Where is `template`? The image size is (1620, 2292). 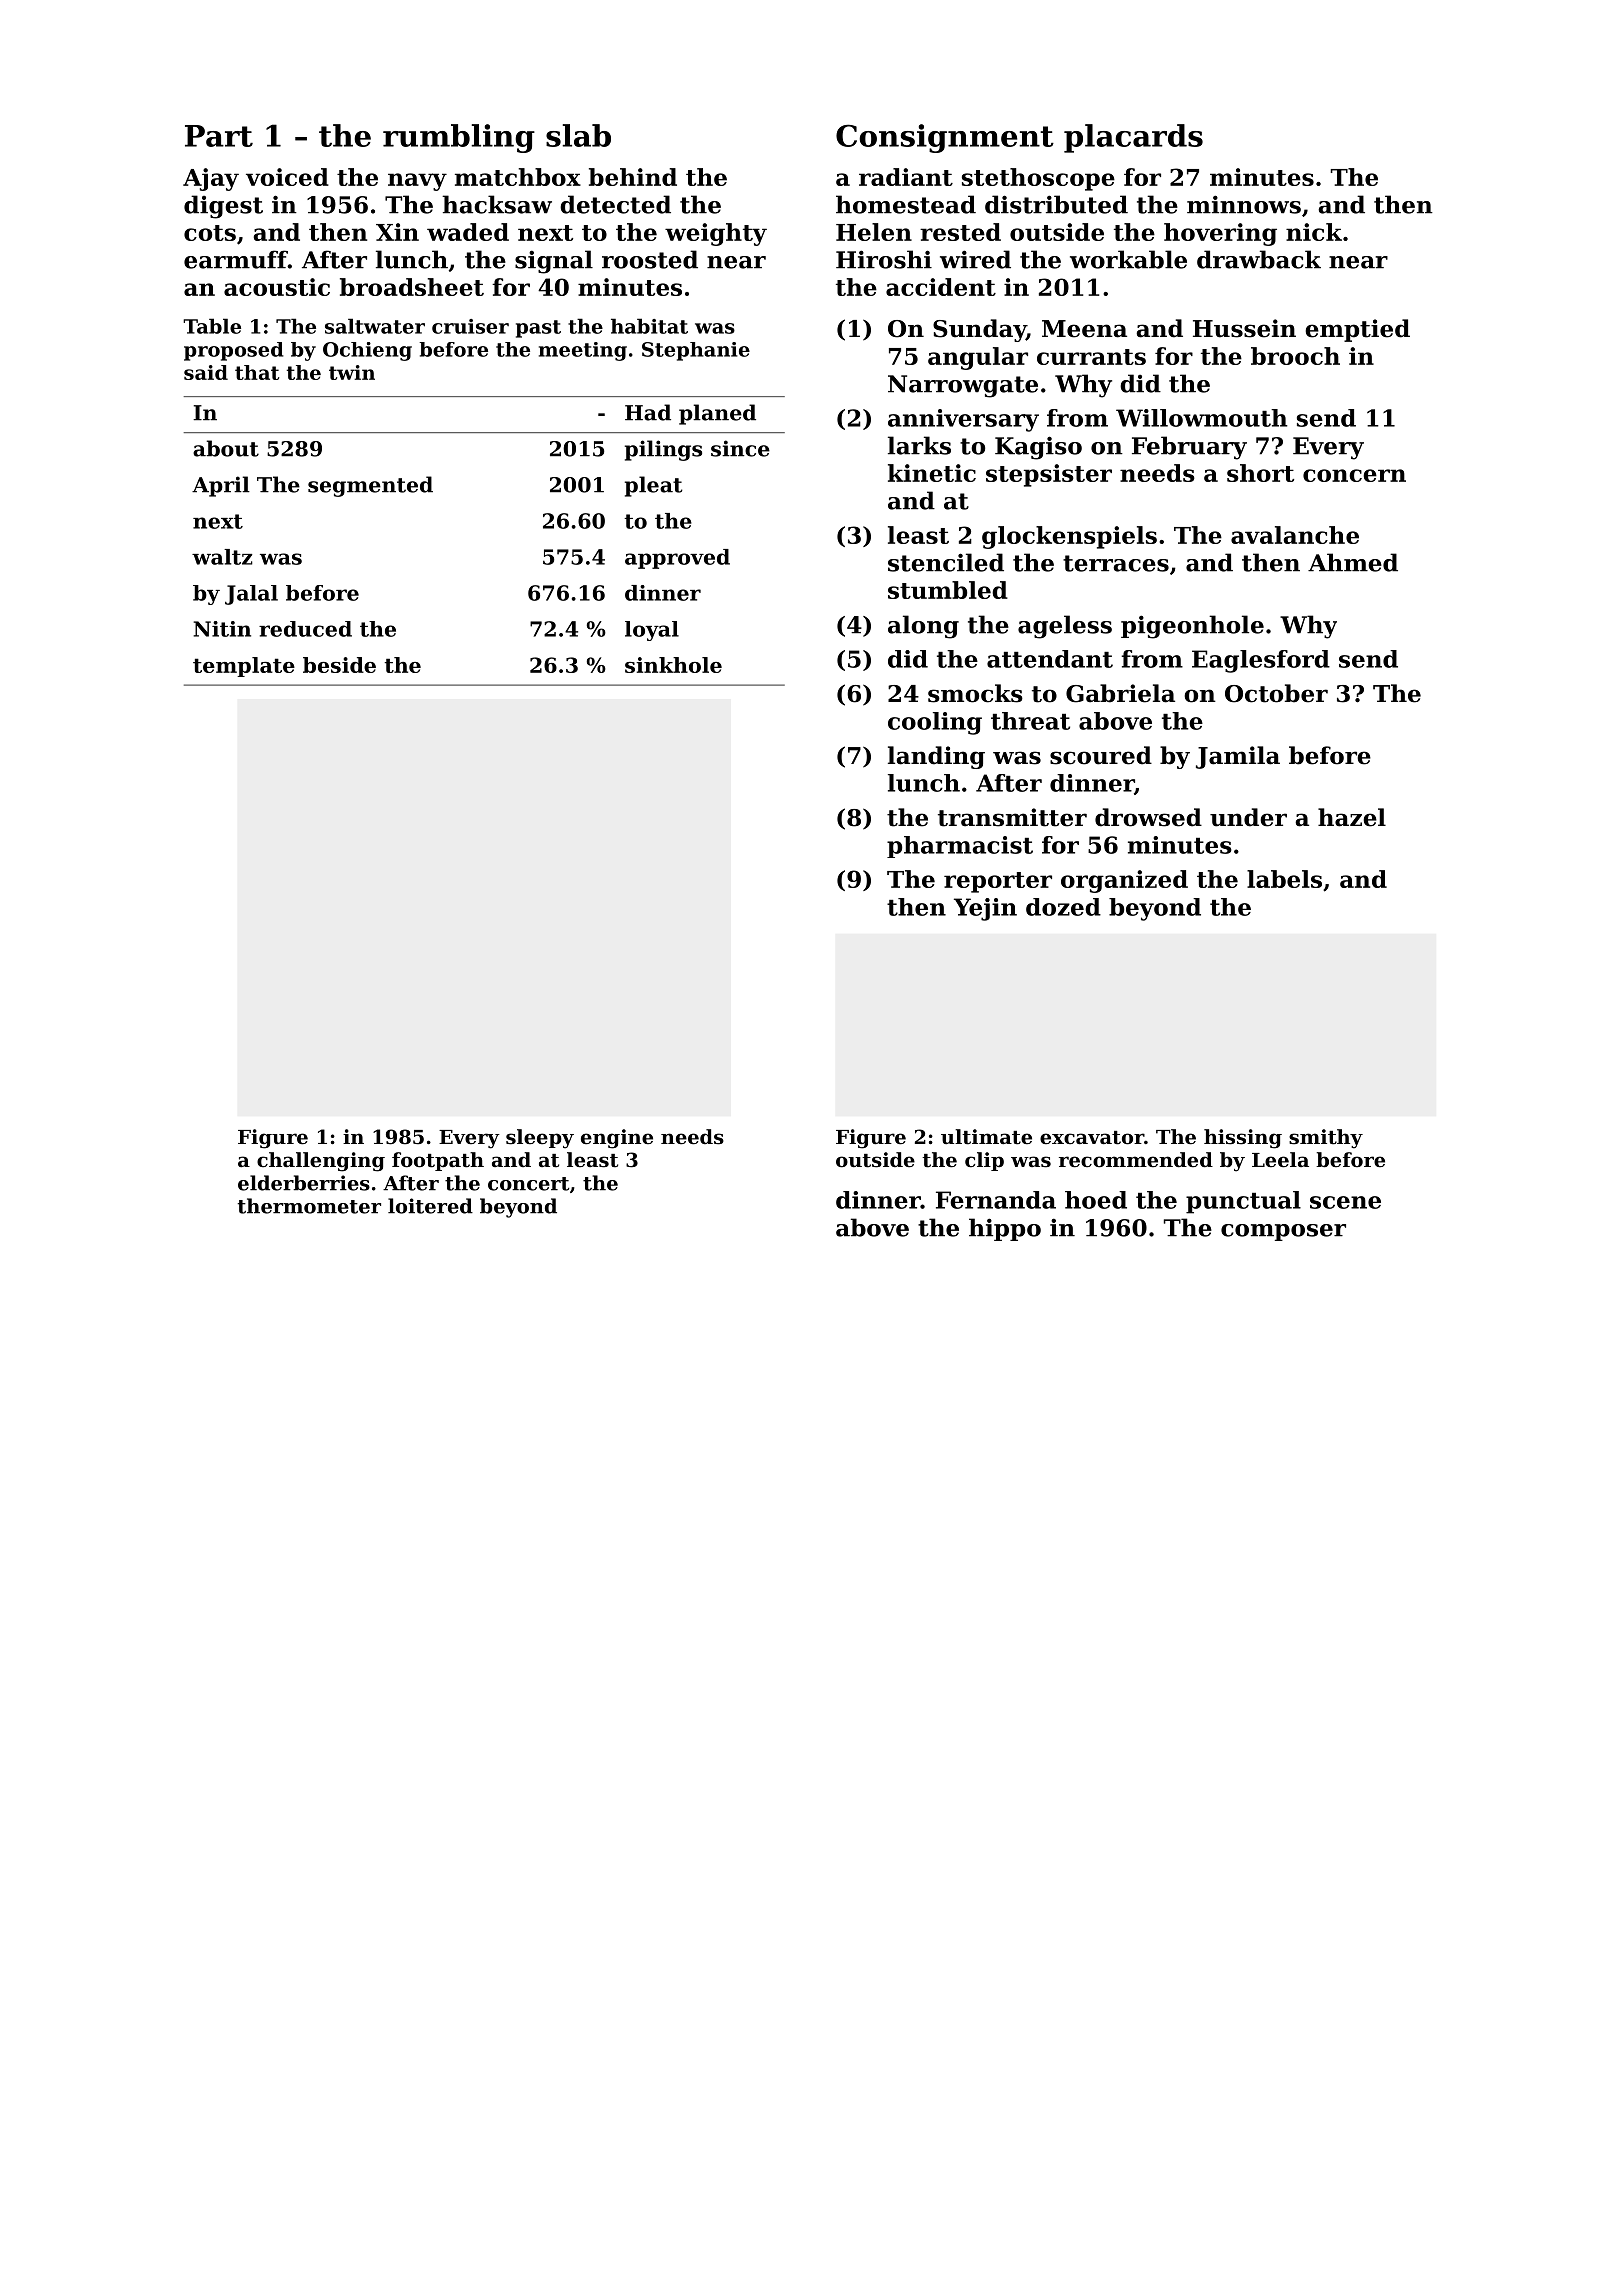
template is located at coordinates (244, 667).
